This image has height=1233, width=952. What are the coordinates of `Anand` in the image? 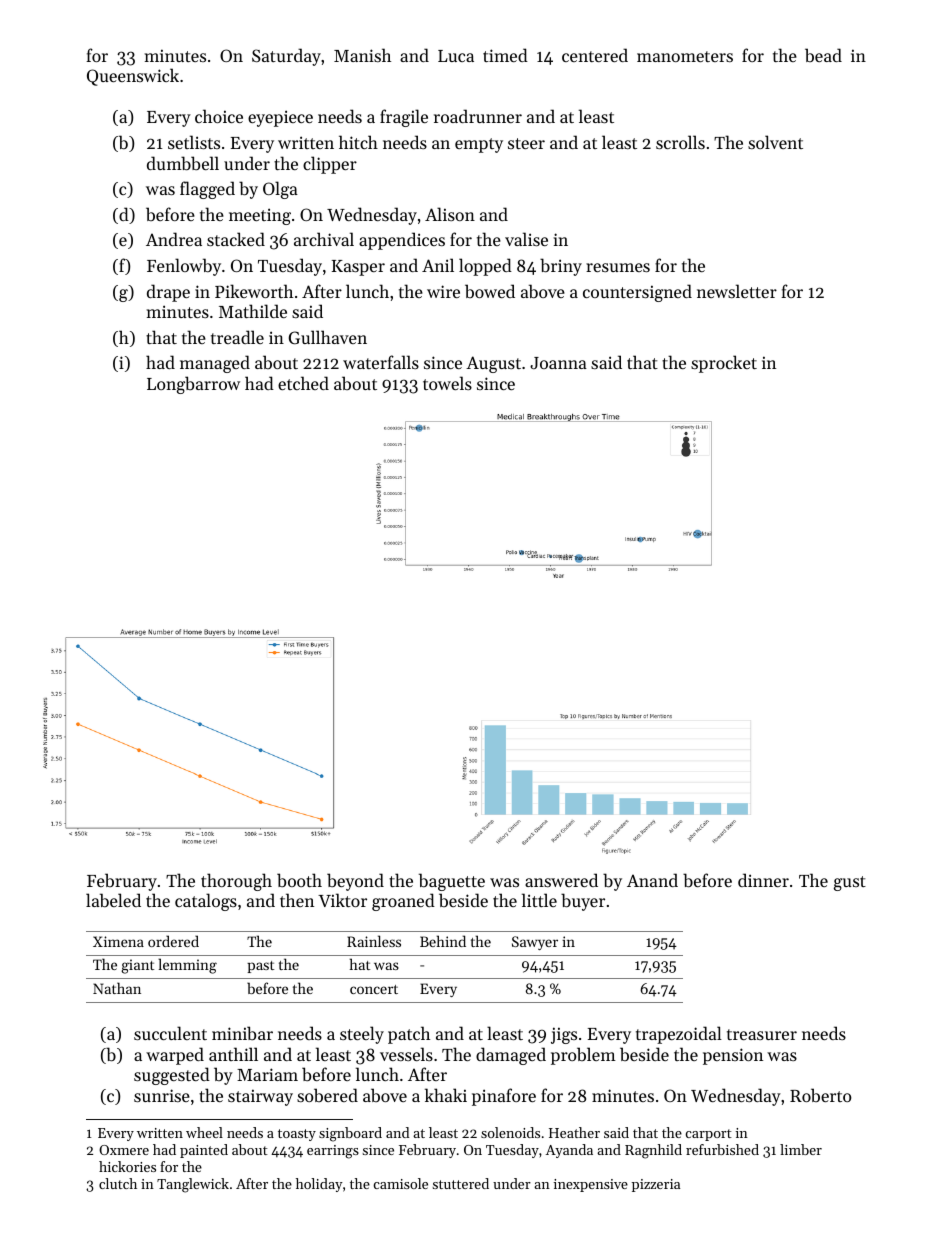 It's located at (652, 880).
